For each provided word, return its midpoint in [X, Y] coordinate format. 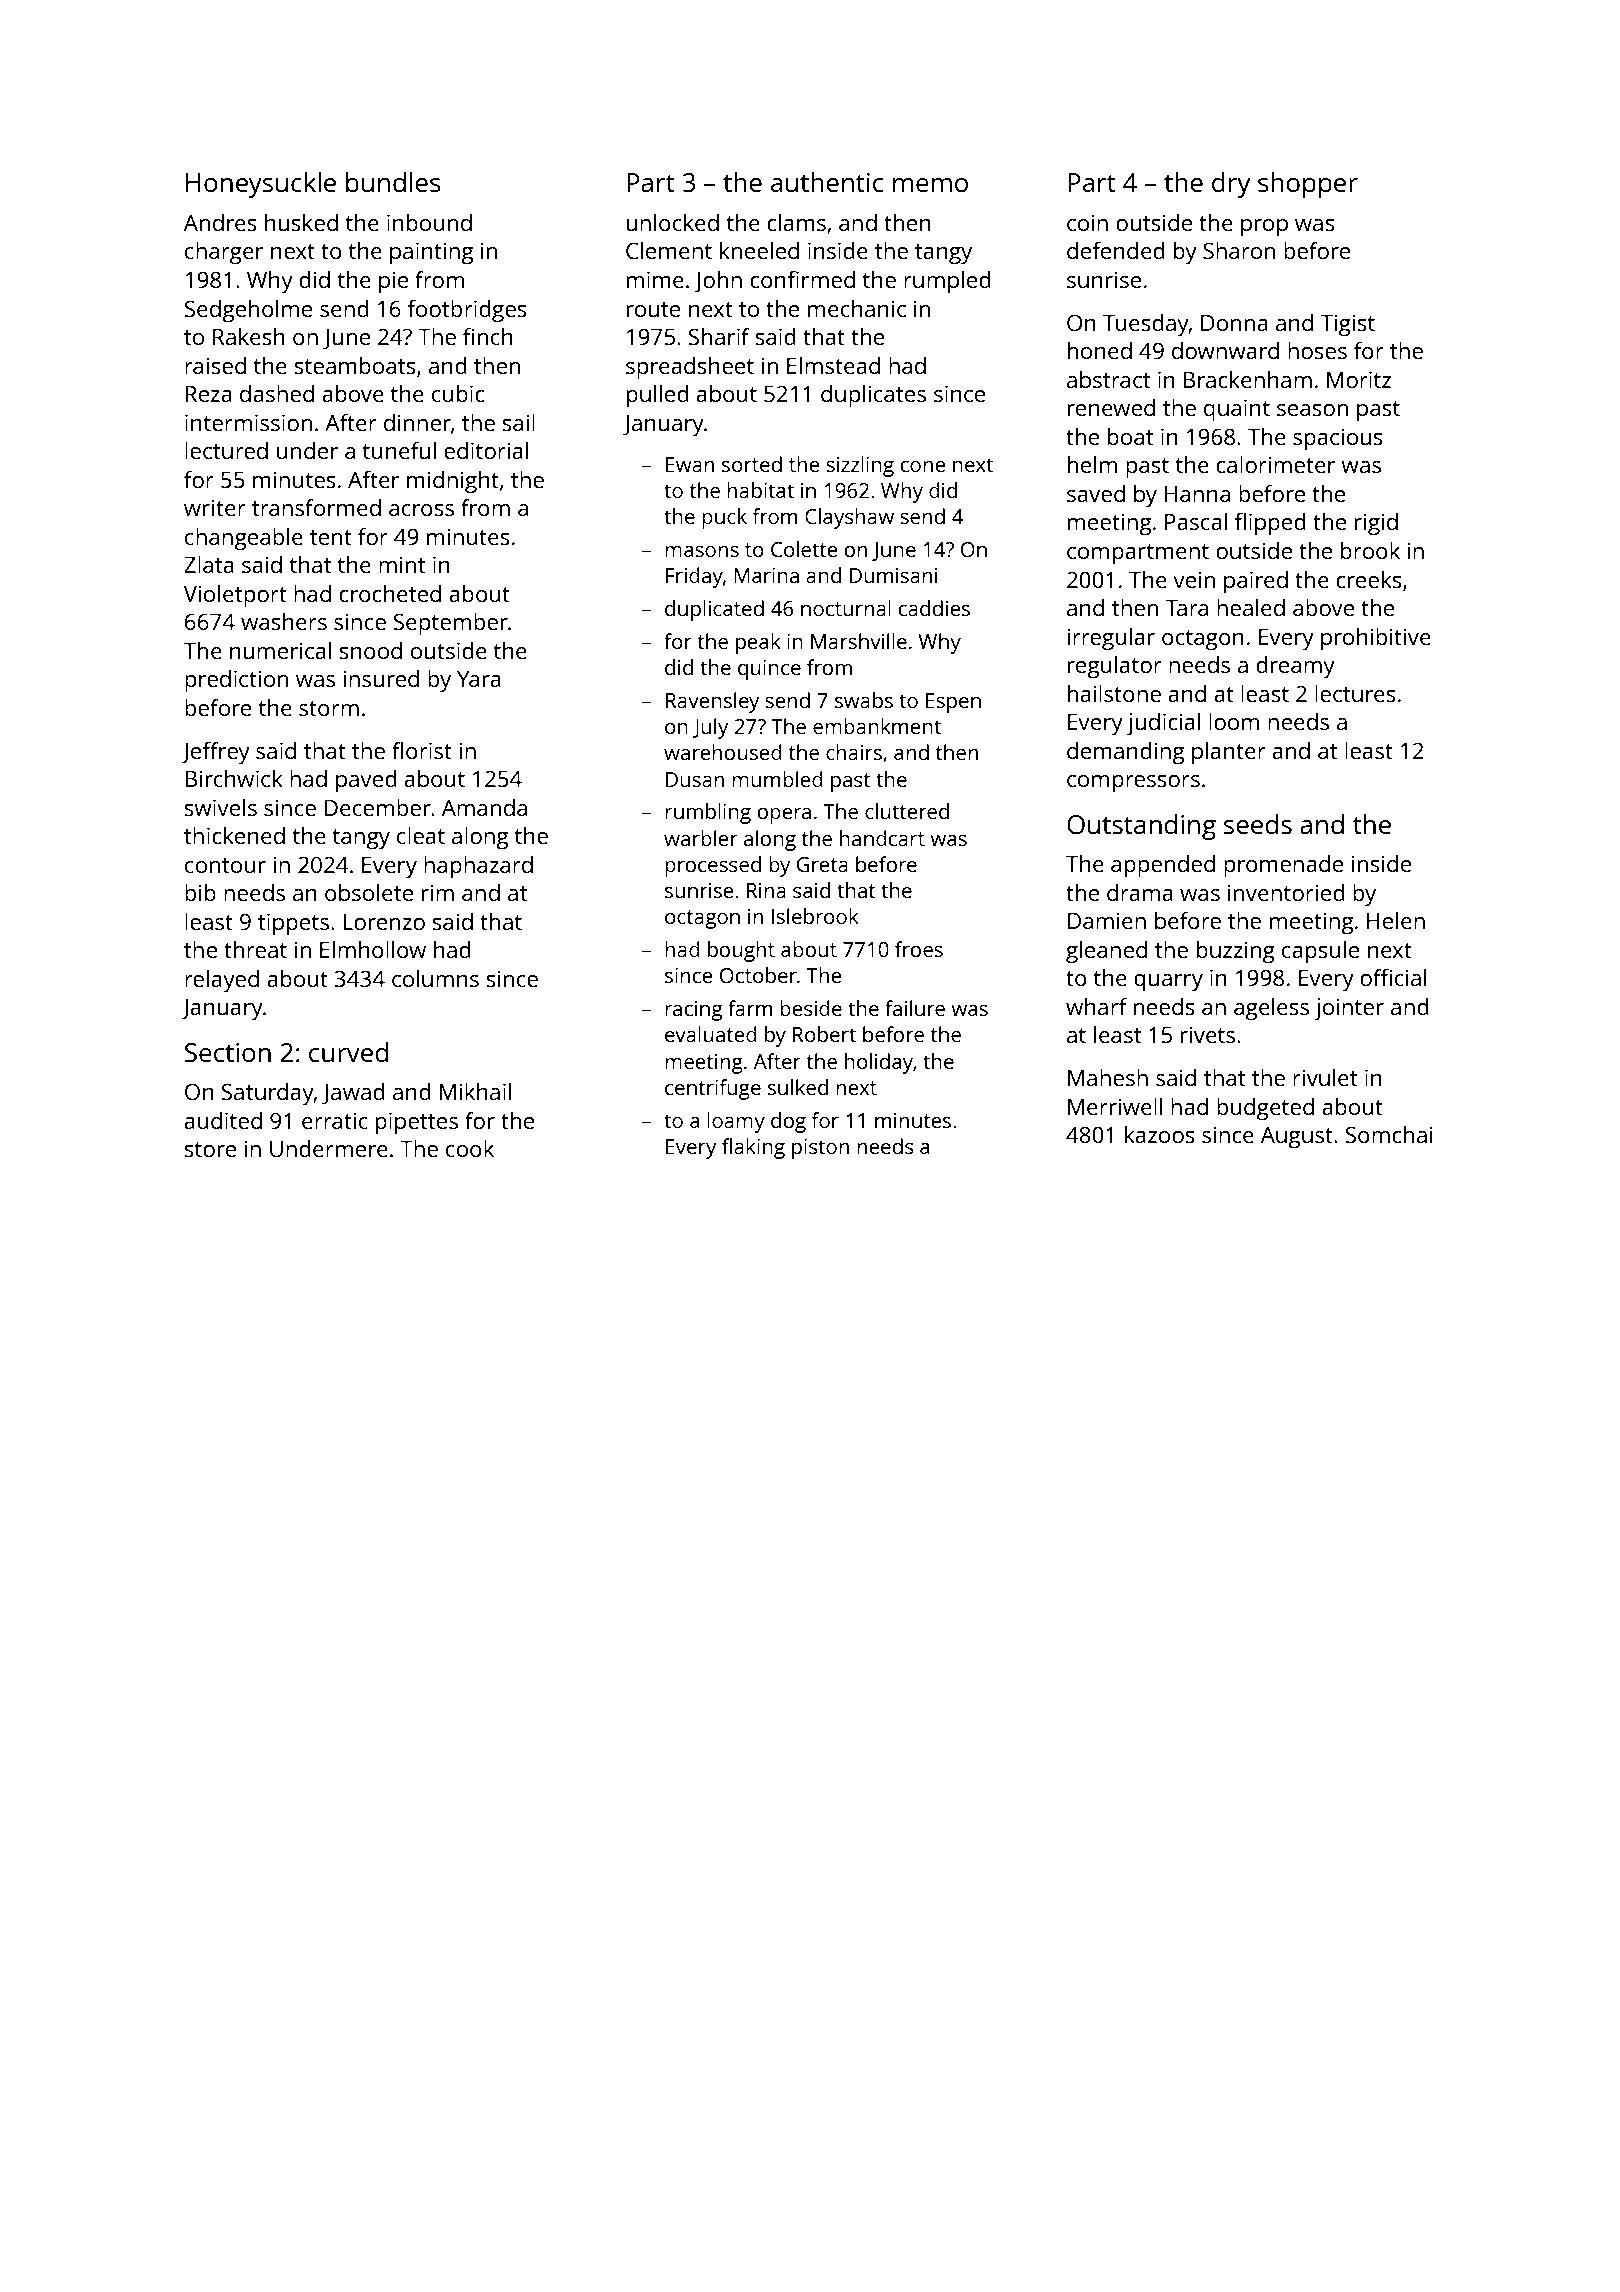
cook [470, 1148]
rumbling [708, 813]
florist [422, 750]
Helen [1396, 920]
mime [655, 279]
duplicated [714, 610]
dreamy [1295, 667]
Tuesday [1146, 325]
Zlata [209, 564]
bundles [393, 182]
